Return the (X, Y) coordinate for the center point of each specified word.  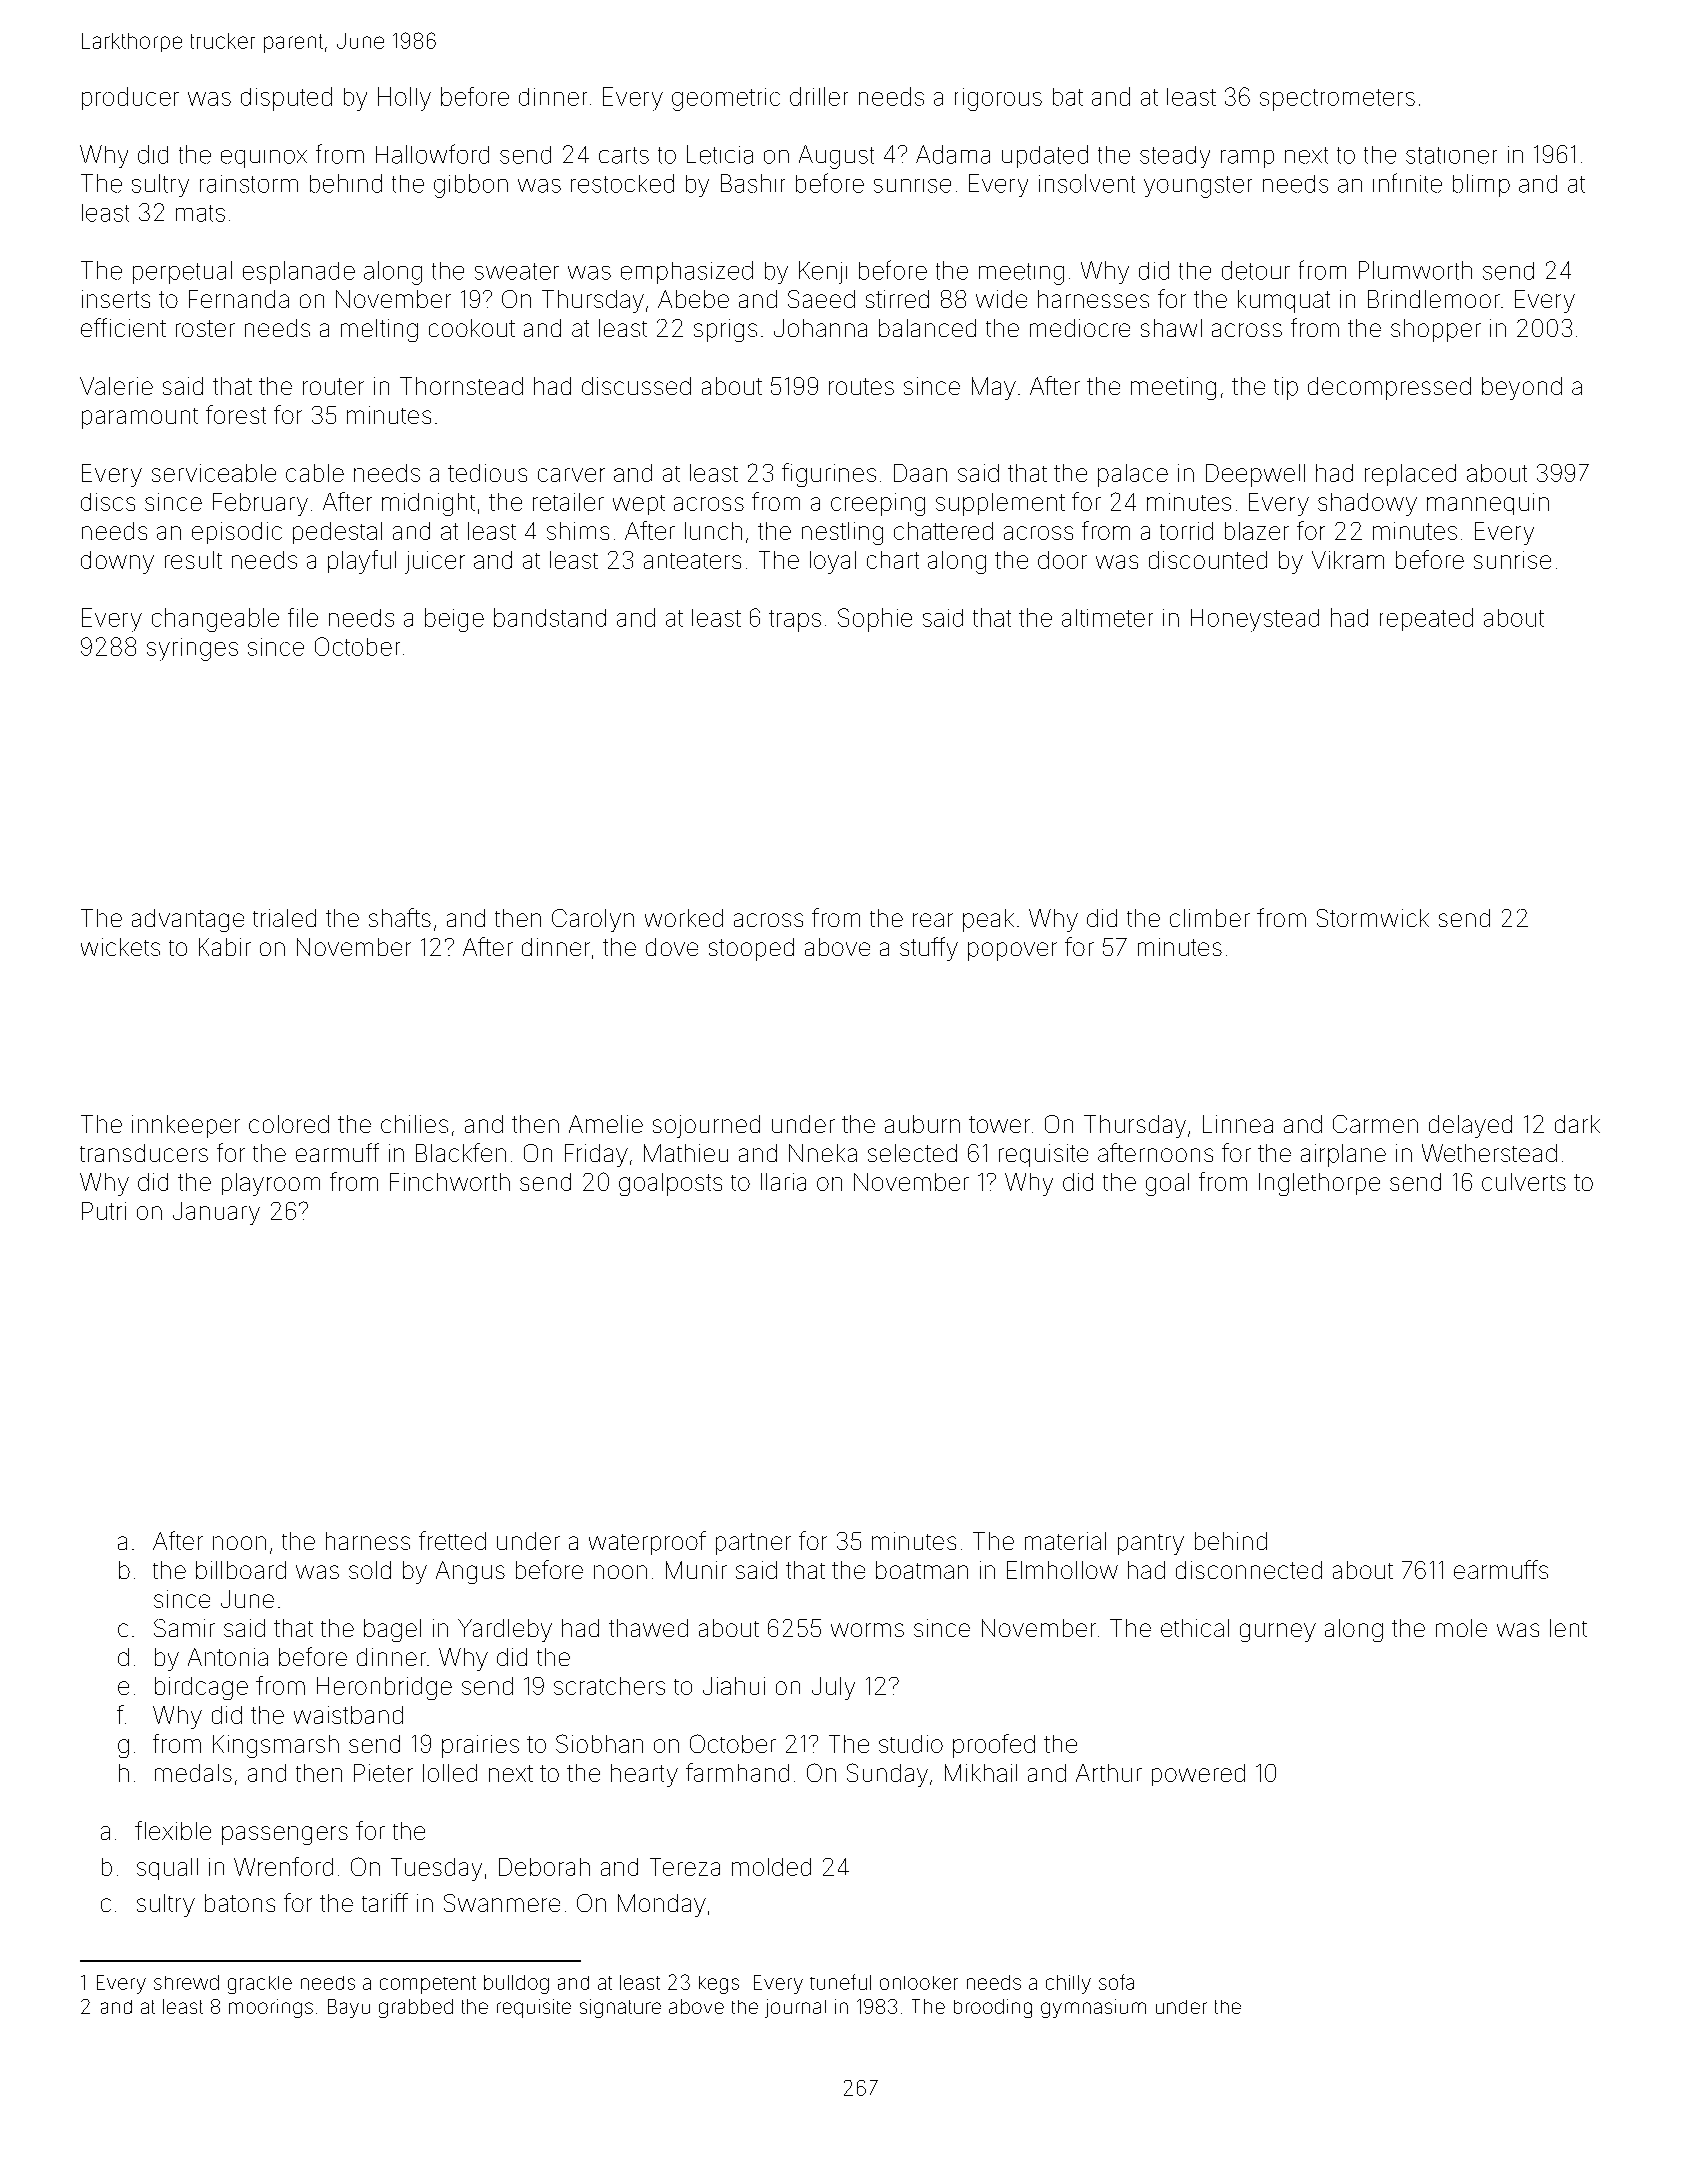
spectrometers (1337, 100)
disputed (286, 99)
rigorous (998, 99)
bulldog (516, 1984)
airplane (1343, 1155)
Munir (696, 1570)
